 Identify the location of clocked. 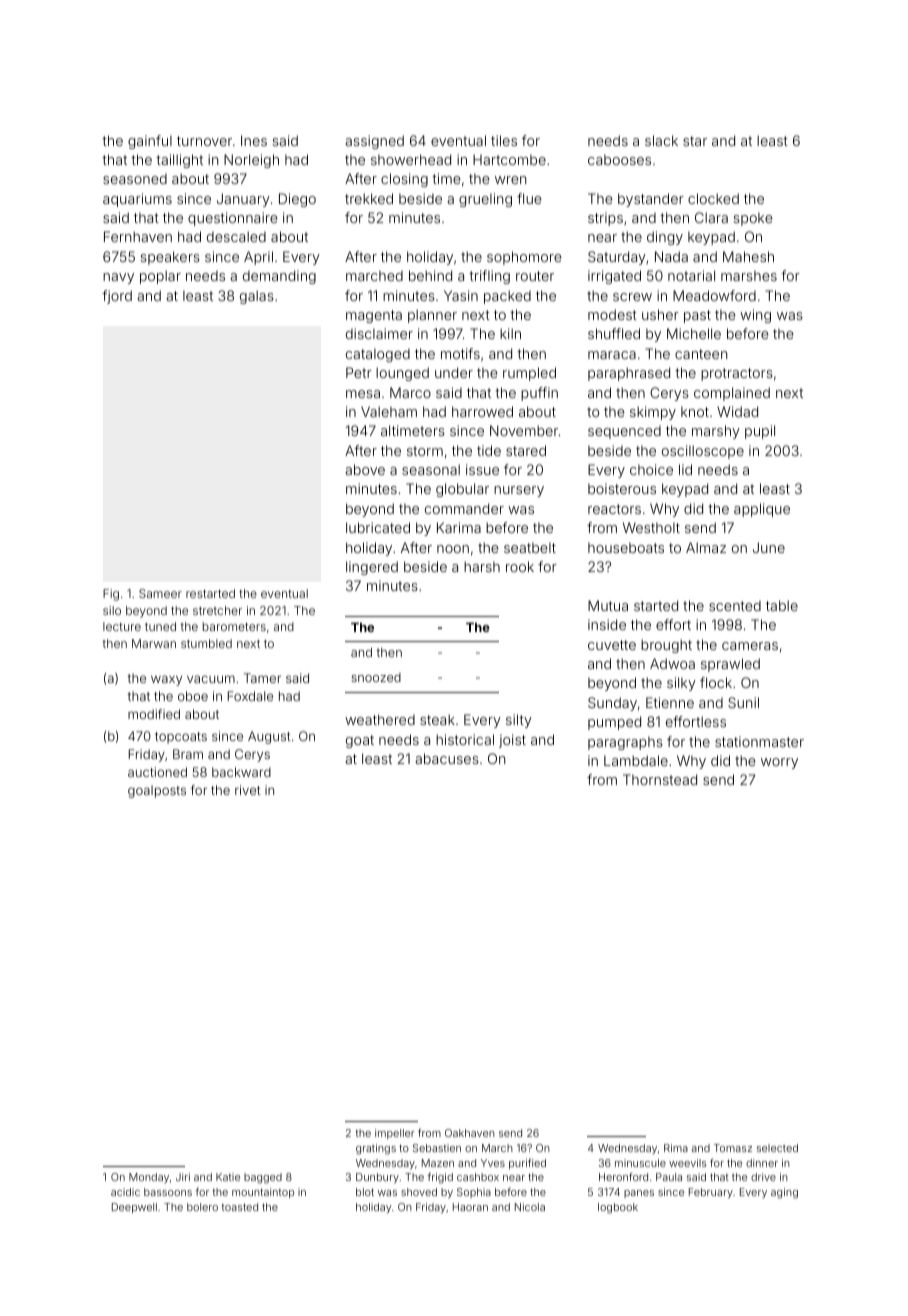
(713, 198).
